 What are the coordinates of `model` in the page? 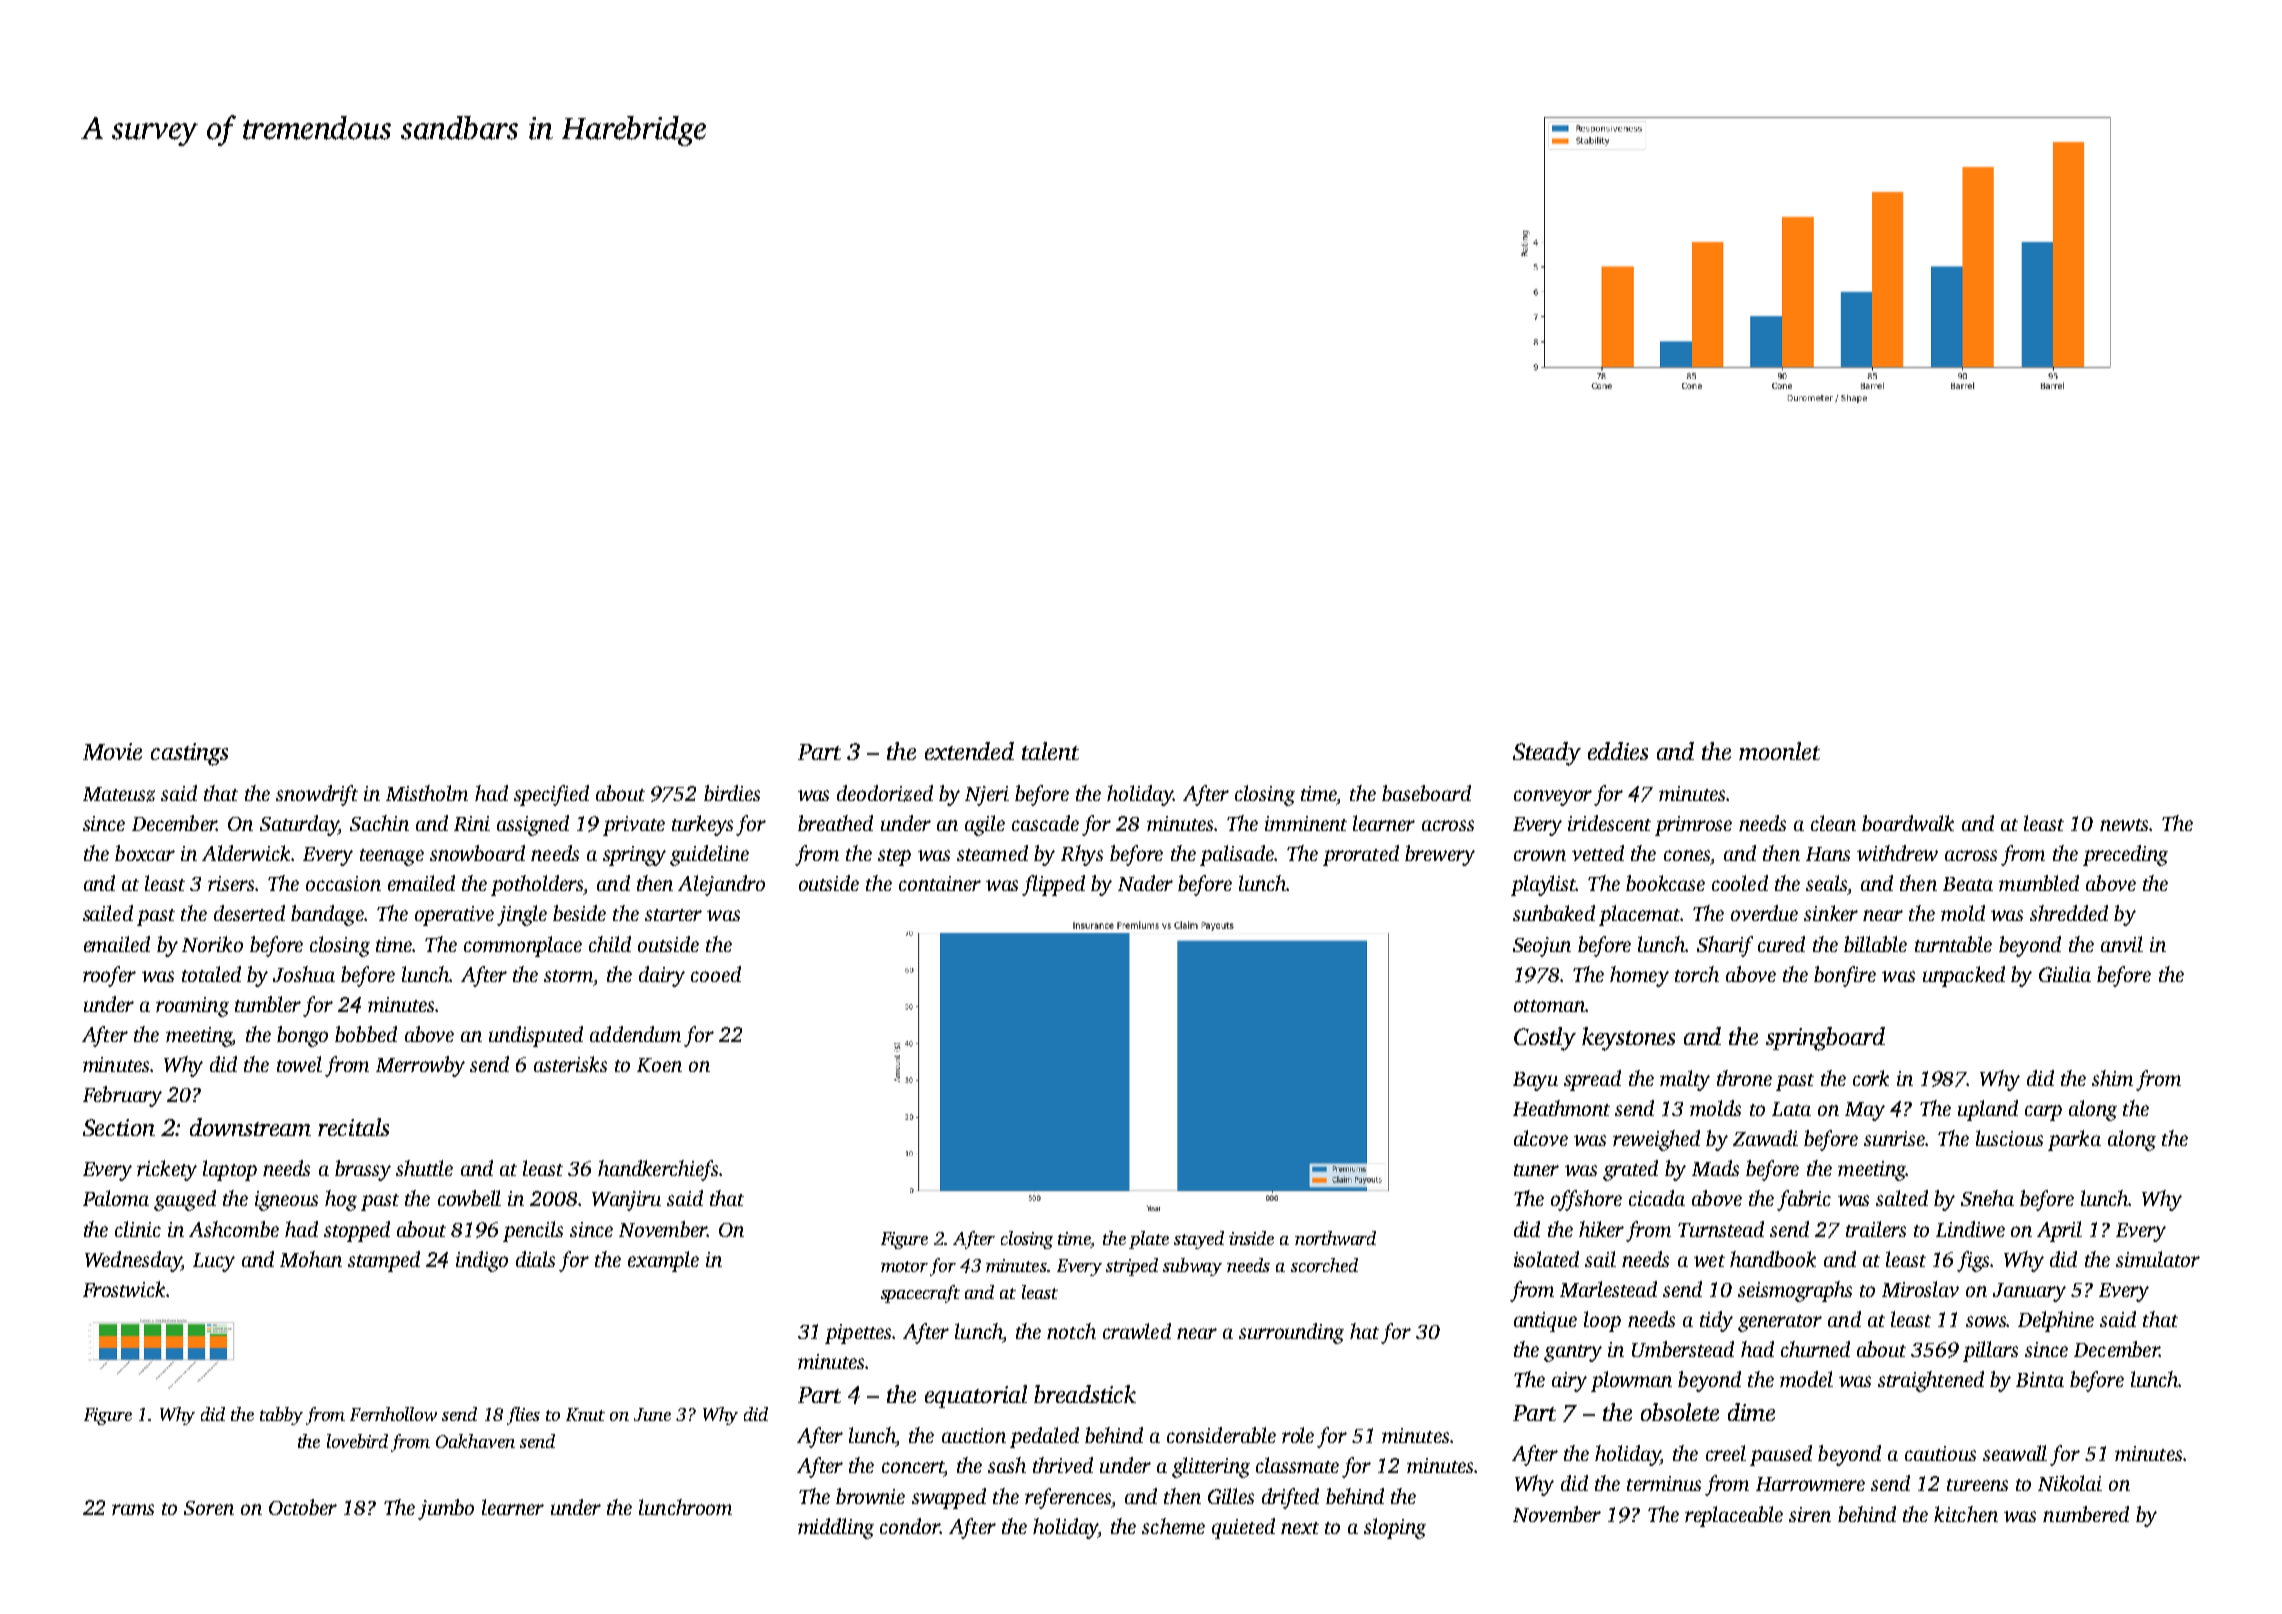 It's located at (1806, 1379).
